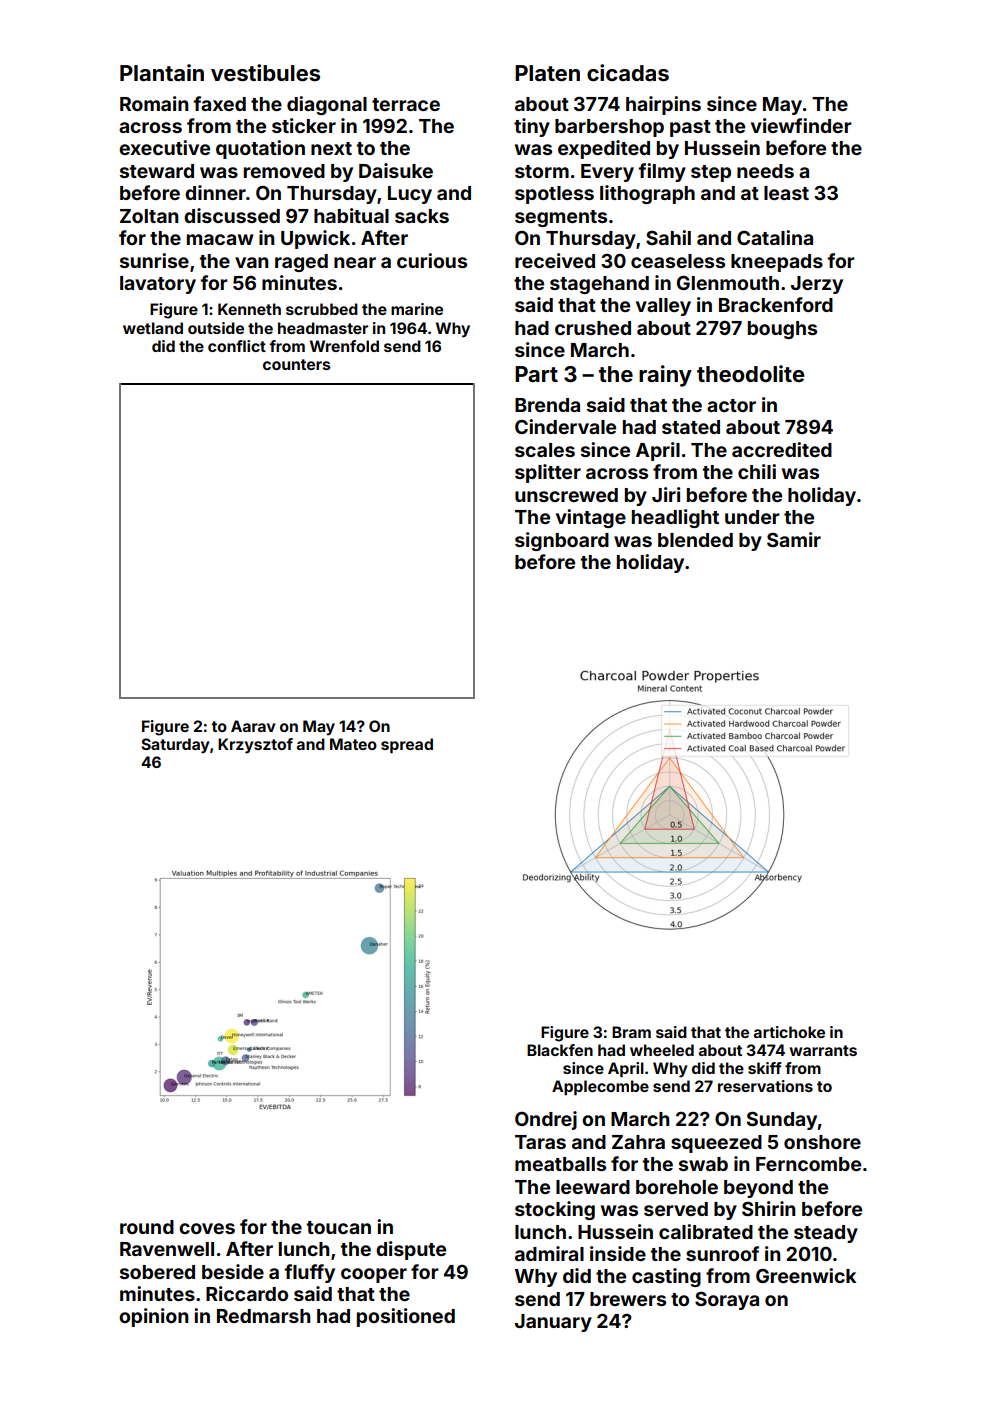  I want to click on counters, so click(297, 364).
